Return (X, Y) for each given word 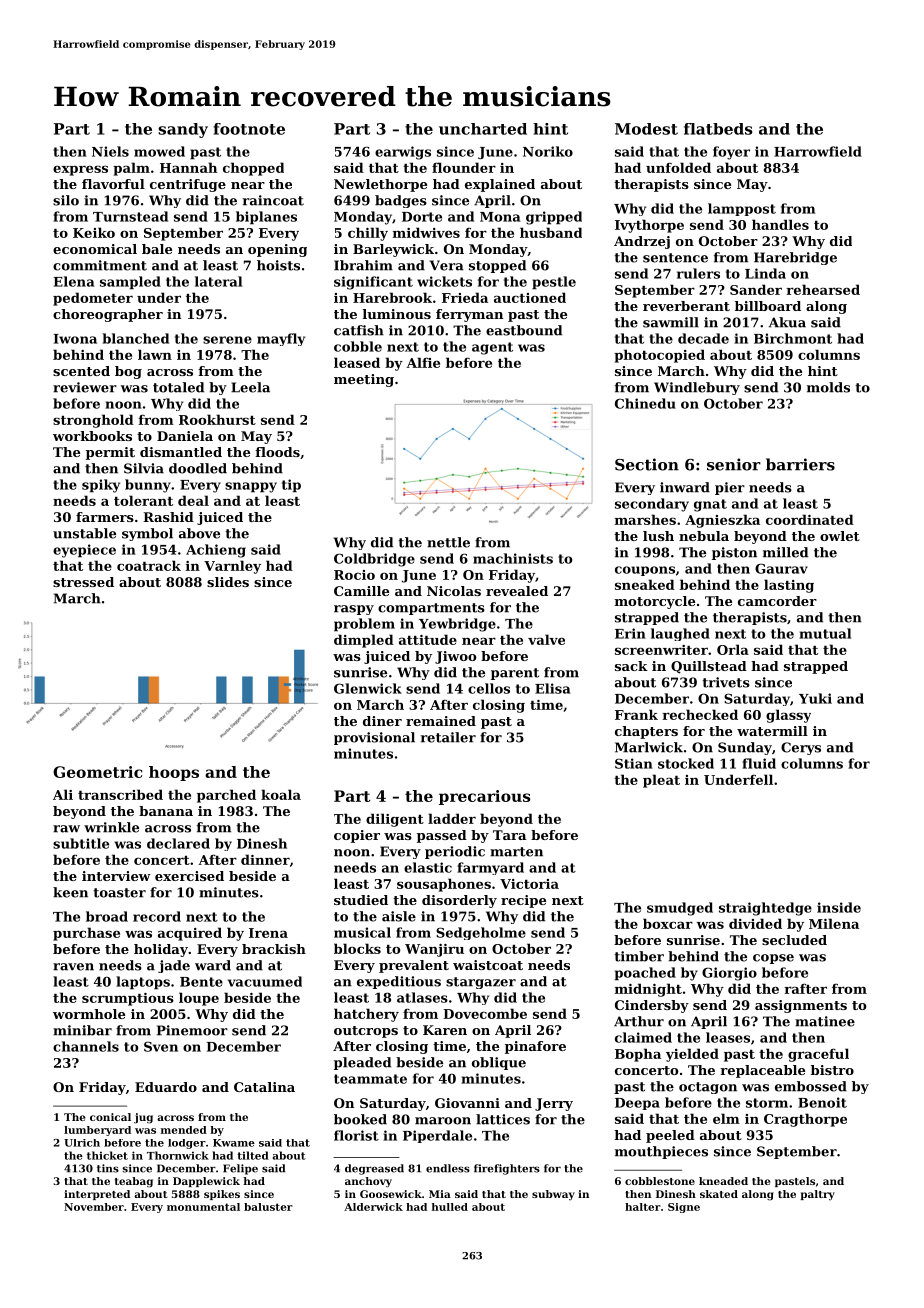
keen (70, 892)
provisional (374, 738)
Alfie (423, 362)
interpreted (97, 1195)
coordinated (810, 519)
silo (66, 200)
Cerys (801, 748)
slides (228, 582)
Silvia (144, 468)
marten (516, 852)
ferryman (469, 315)
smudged (680, 909)
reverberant (686, 306)
